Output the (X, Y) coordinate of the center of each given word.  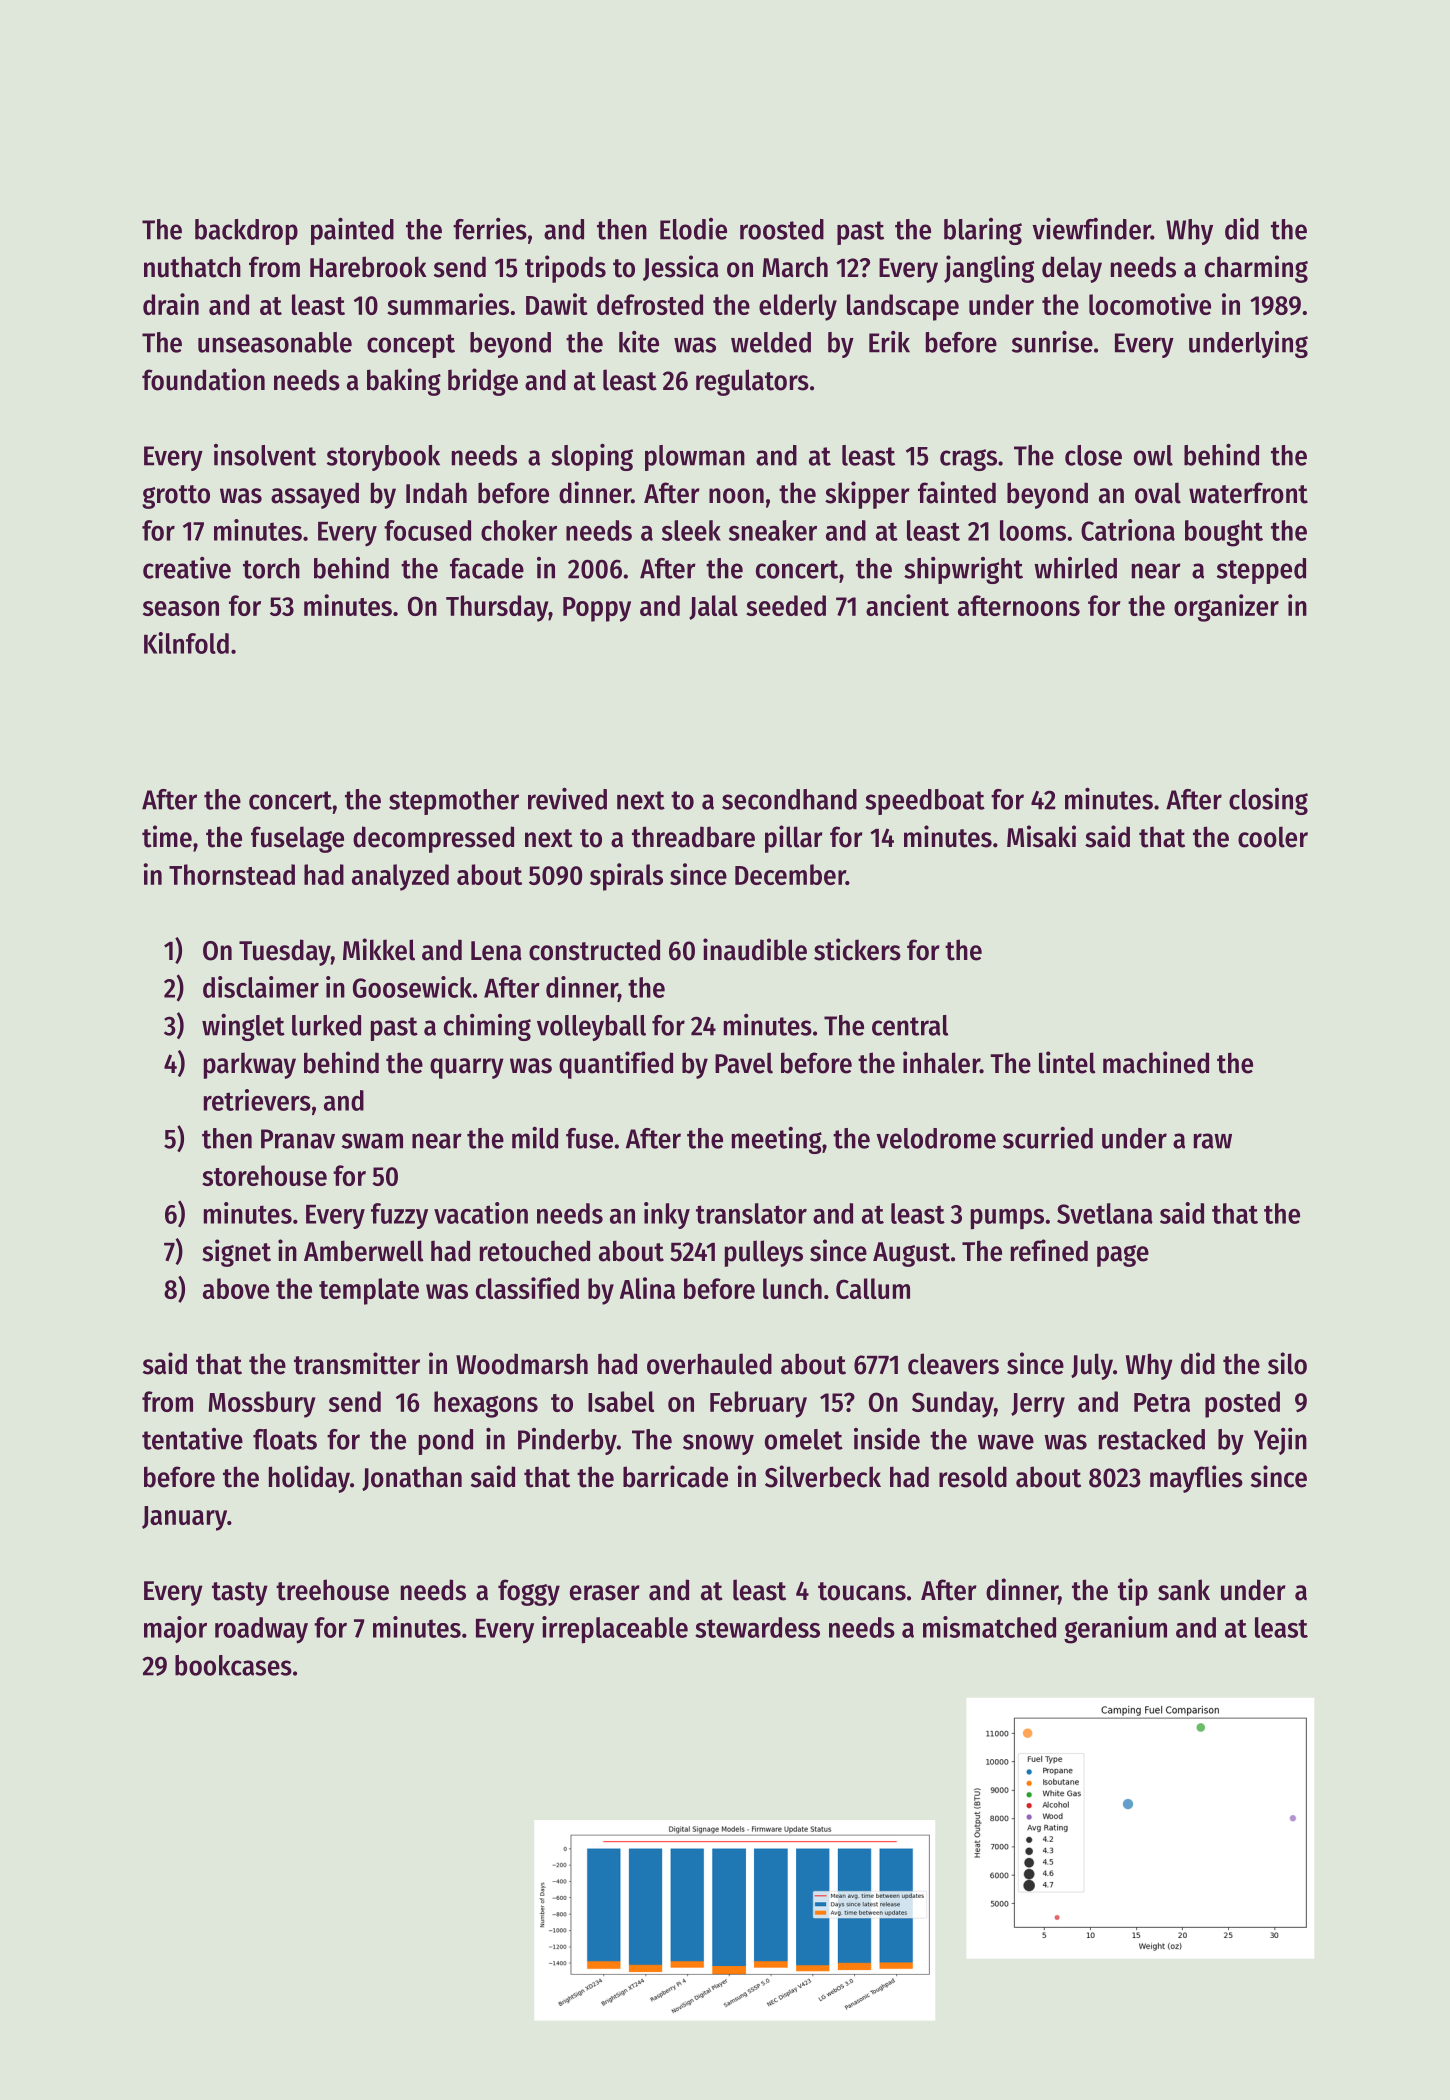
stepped (1261, 571)
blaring (983, 231)
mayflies (1196, 1479)
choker (519, 530)
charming (1256, 269)
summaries (448, 304)
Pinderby (567, 1441)
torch (271, 568)
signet (236, 1253)
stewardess (757, 1627)
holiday (309, 1479)
